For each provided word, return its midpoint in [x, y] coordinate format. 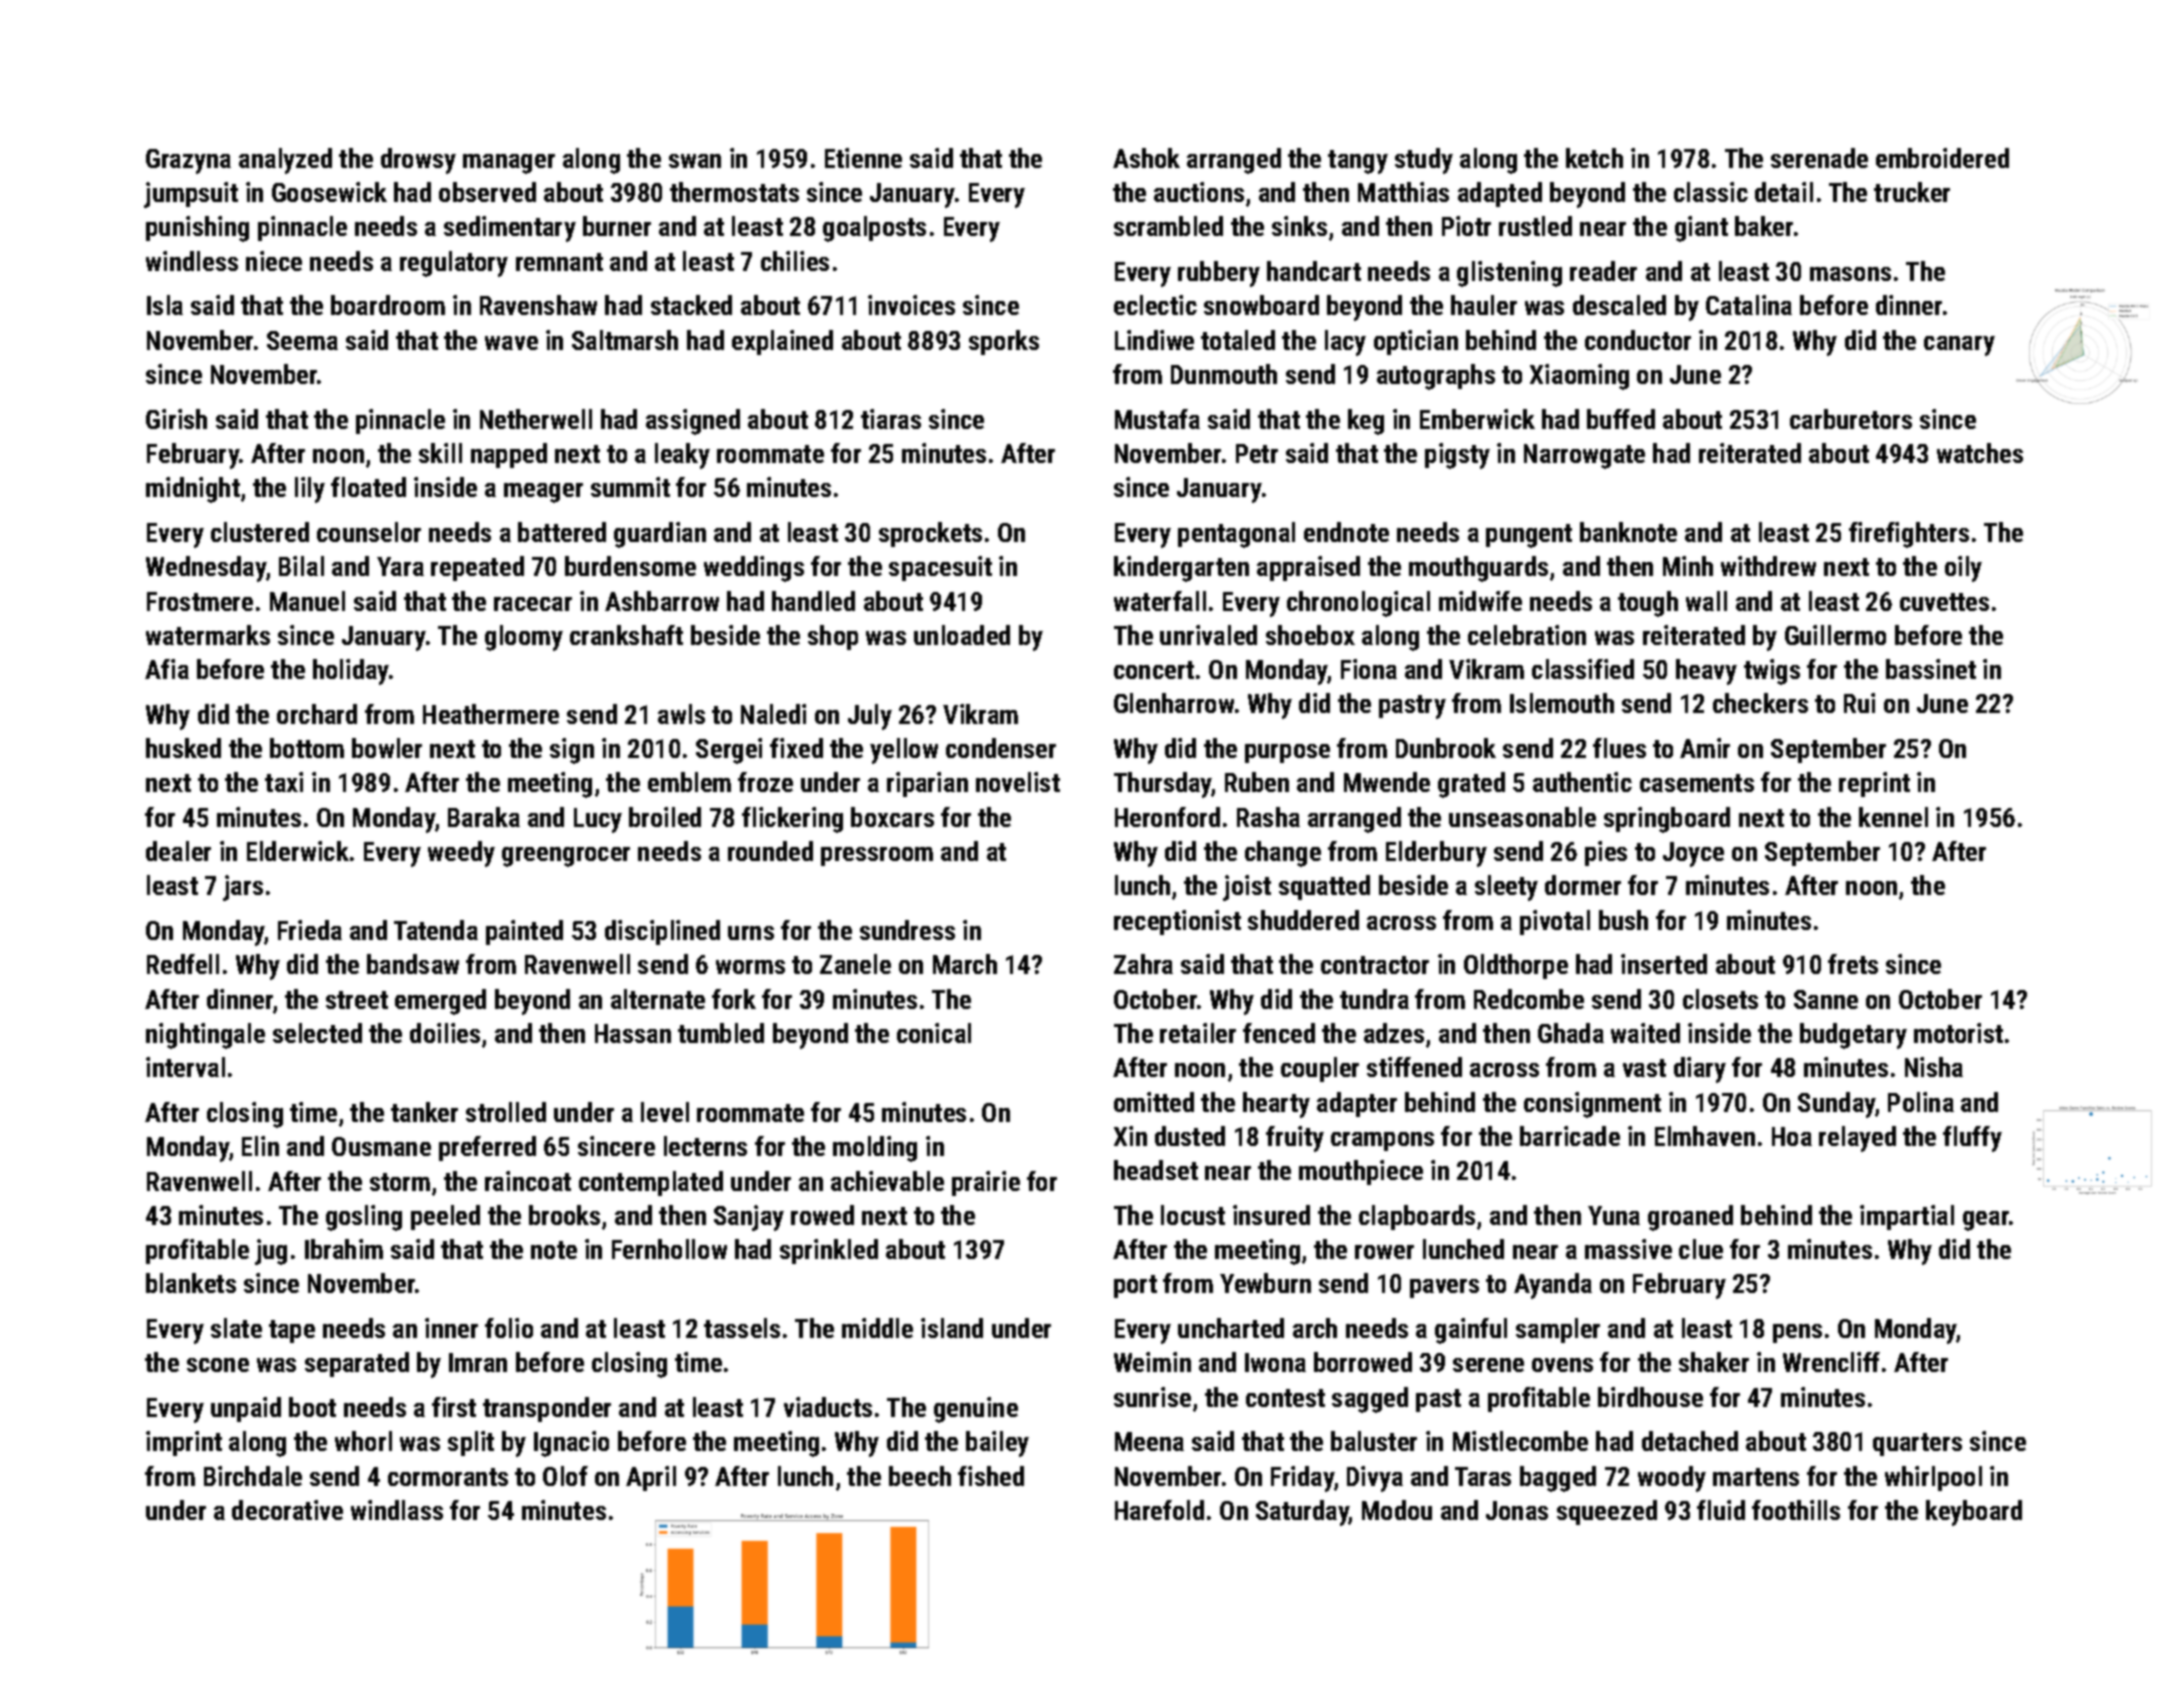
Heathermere [491, 714]
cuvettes [1944, 602]
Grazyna [188, 161]
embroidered [1942, 158]
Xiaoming [1579, 377]
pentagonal [1236, 535]
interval [185, 1067]
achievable [887, 1181]
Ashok [1146, 158]
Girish [176, 419]
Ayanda [1553, 1286]
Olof [565, 1476]
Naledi [773, 714]
